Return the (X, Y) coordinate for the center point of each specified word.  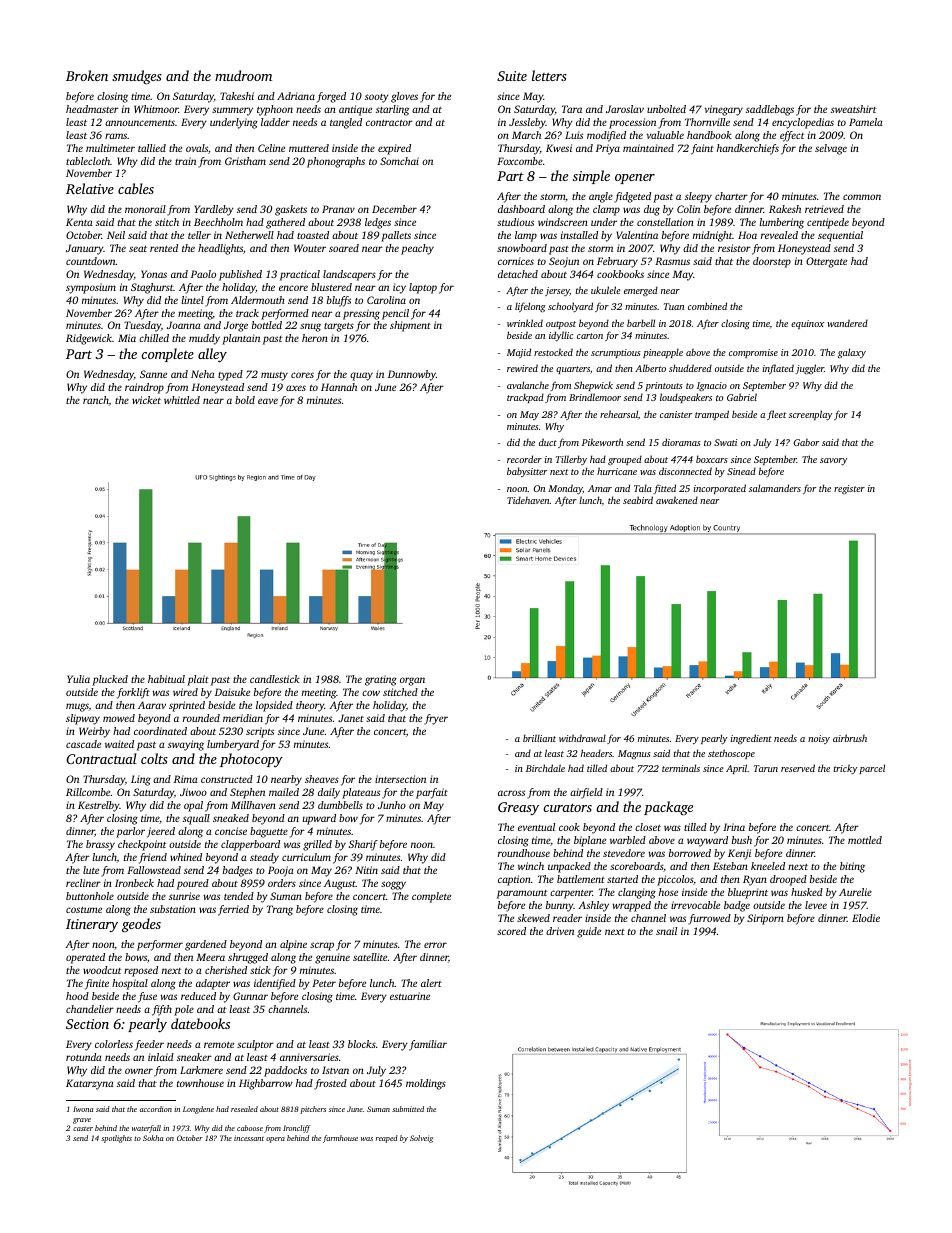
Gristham (245, 161)
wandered (847, 323)
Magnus (634, 755)
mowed (119, 718)
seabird (638, 500)
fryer (436, 719)
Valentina (637, 235)
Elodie (866, 918)
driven (560, 931)
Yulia (78, 679)
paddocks (285, 1071)
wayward (707, 841)
